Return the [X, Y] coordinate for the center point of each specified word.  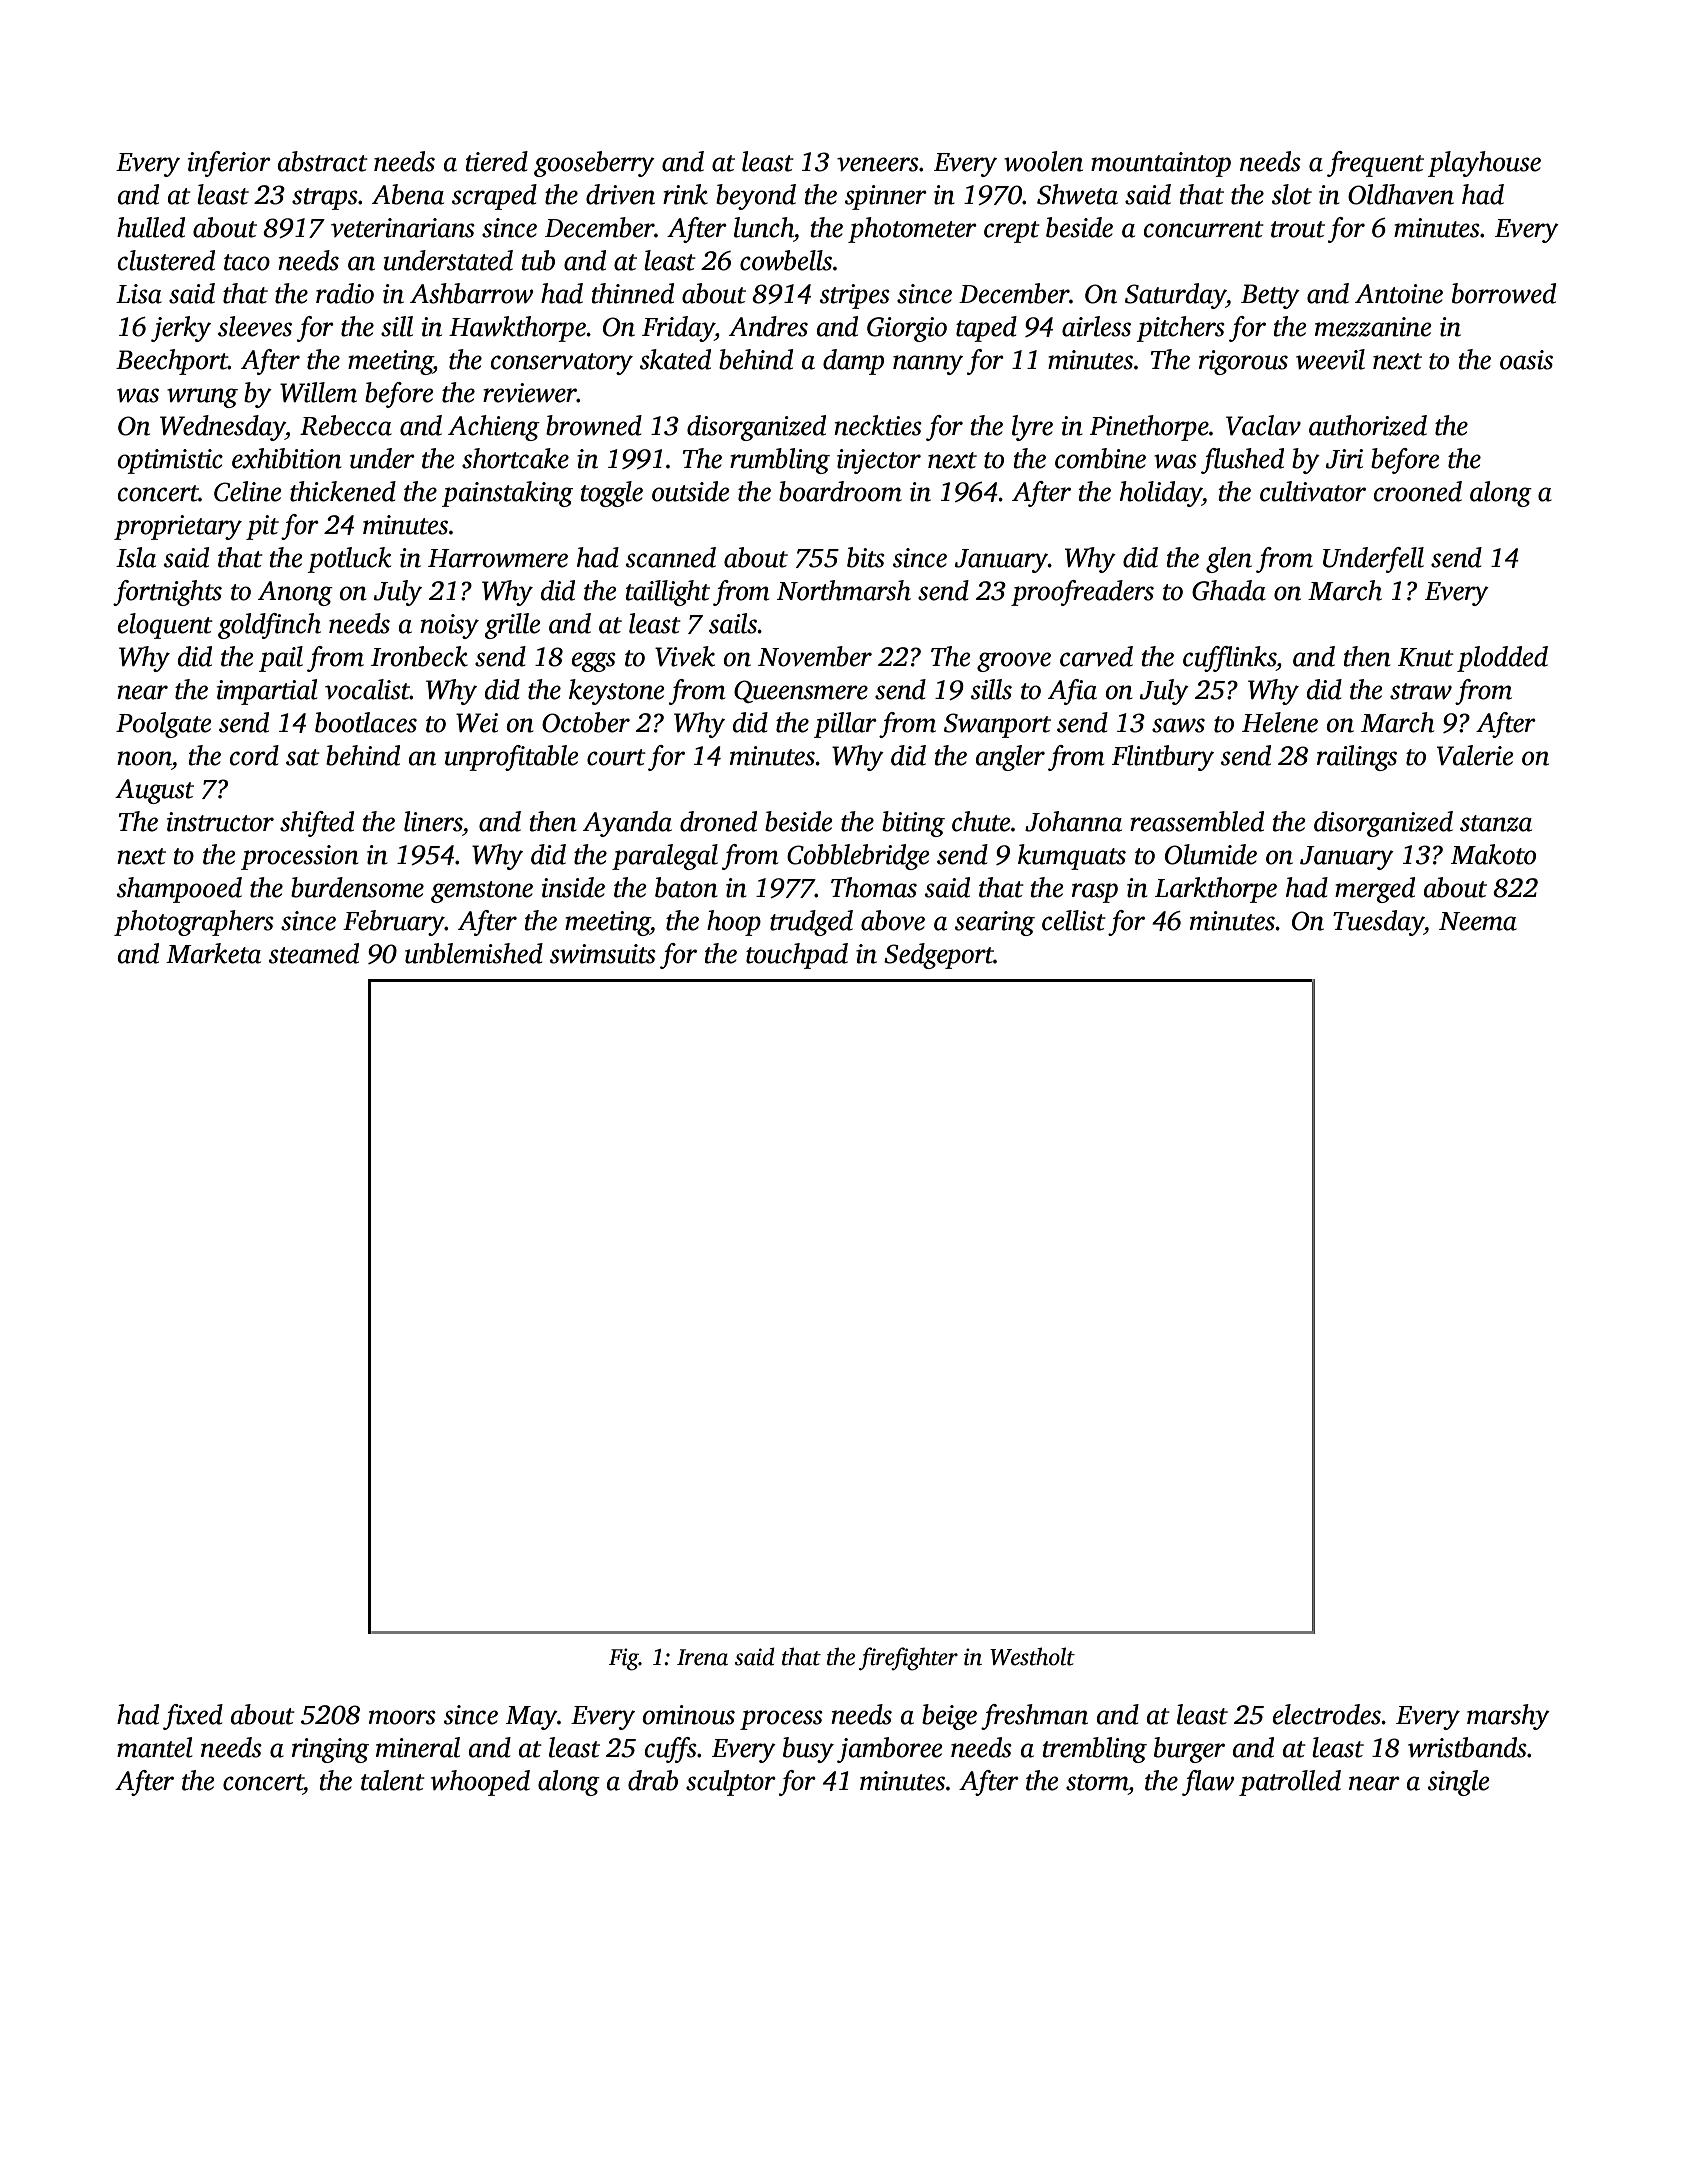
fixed [193, 1717]
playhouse [1484, 164]
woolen [1043, 161]
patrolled [1290, 1783]
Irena [702, 1657]
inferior [229, 164]
